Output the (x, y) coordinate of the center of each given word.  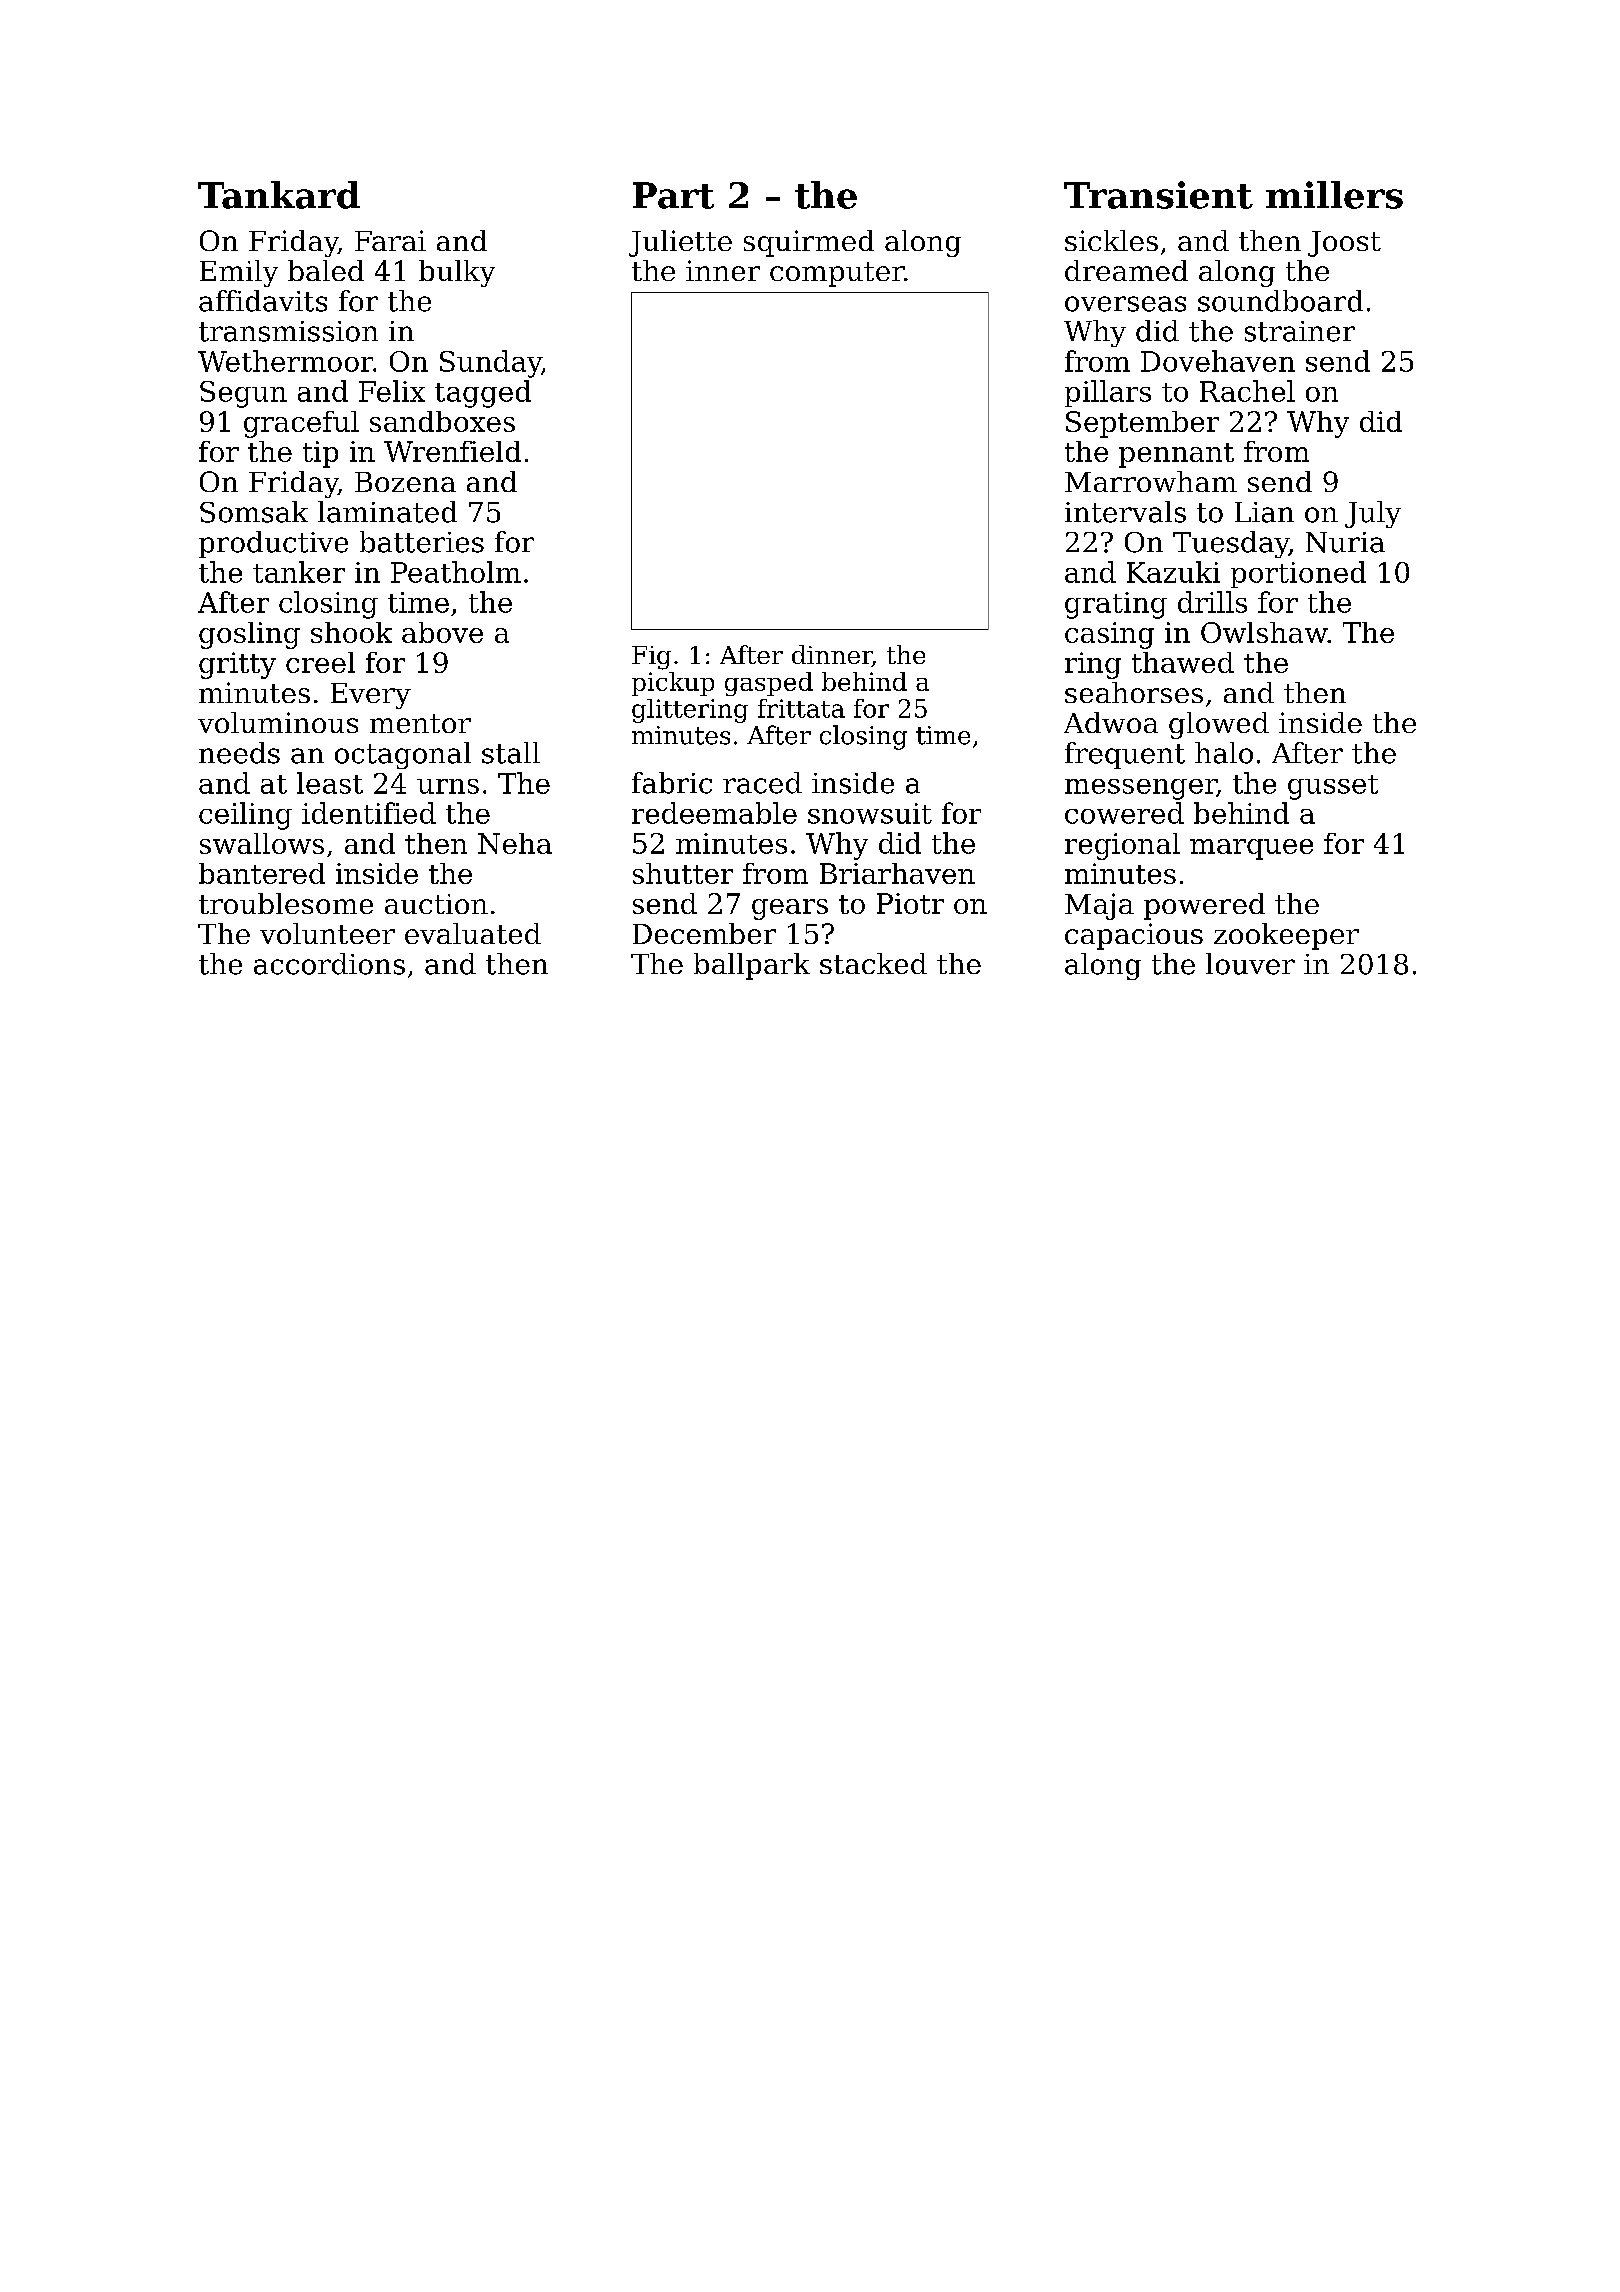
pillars (1108, 393)
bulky (457, 273)
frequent (1125, 755)
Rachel (1247, 391)
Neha (515, 843)
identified (369, 813)
